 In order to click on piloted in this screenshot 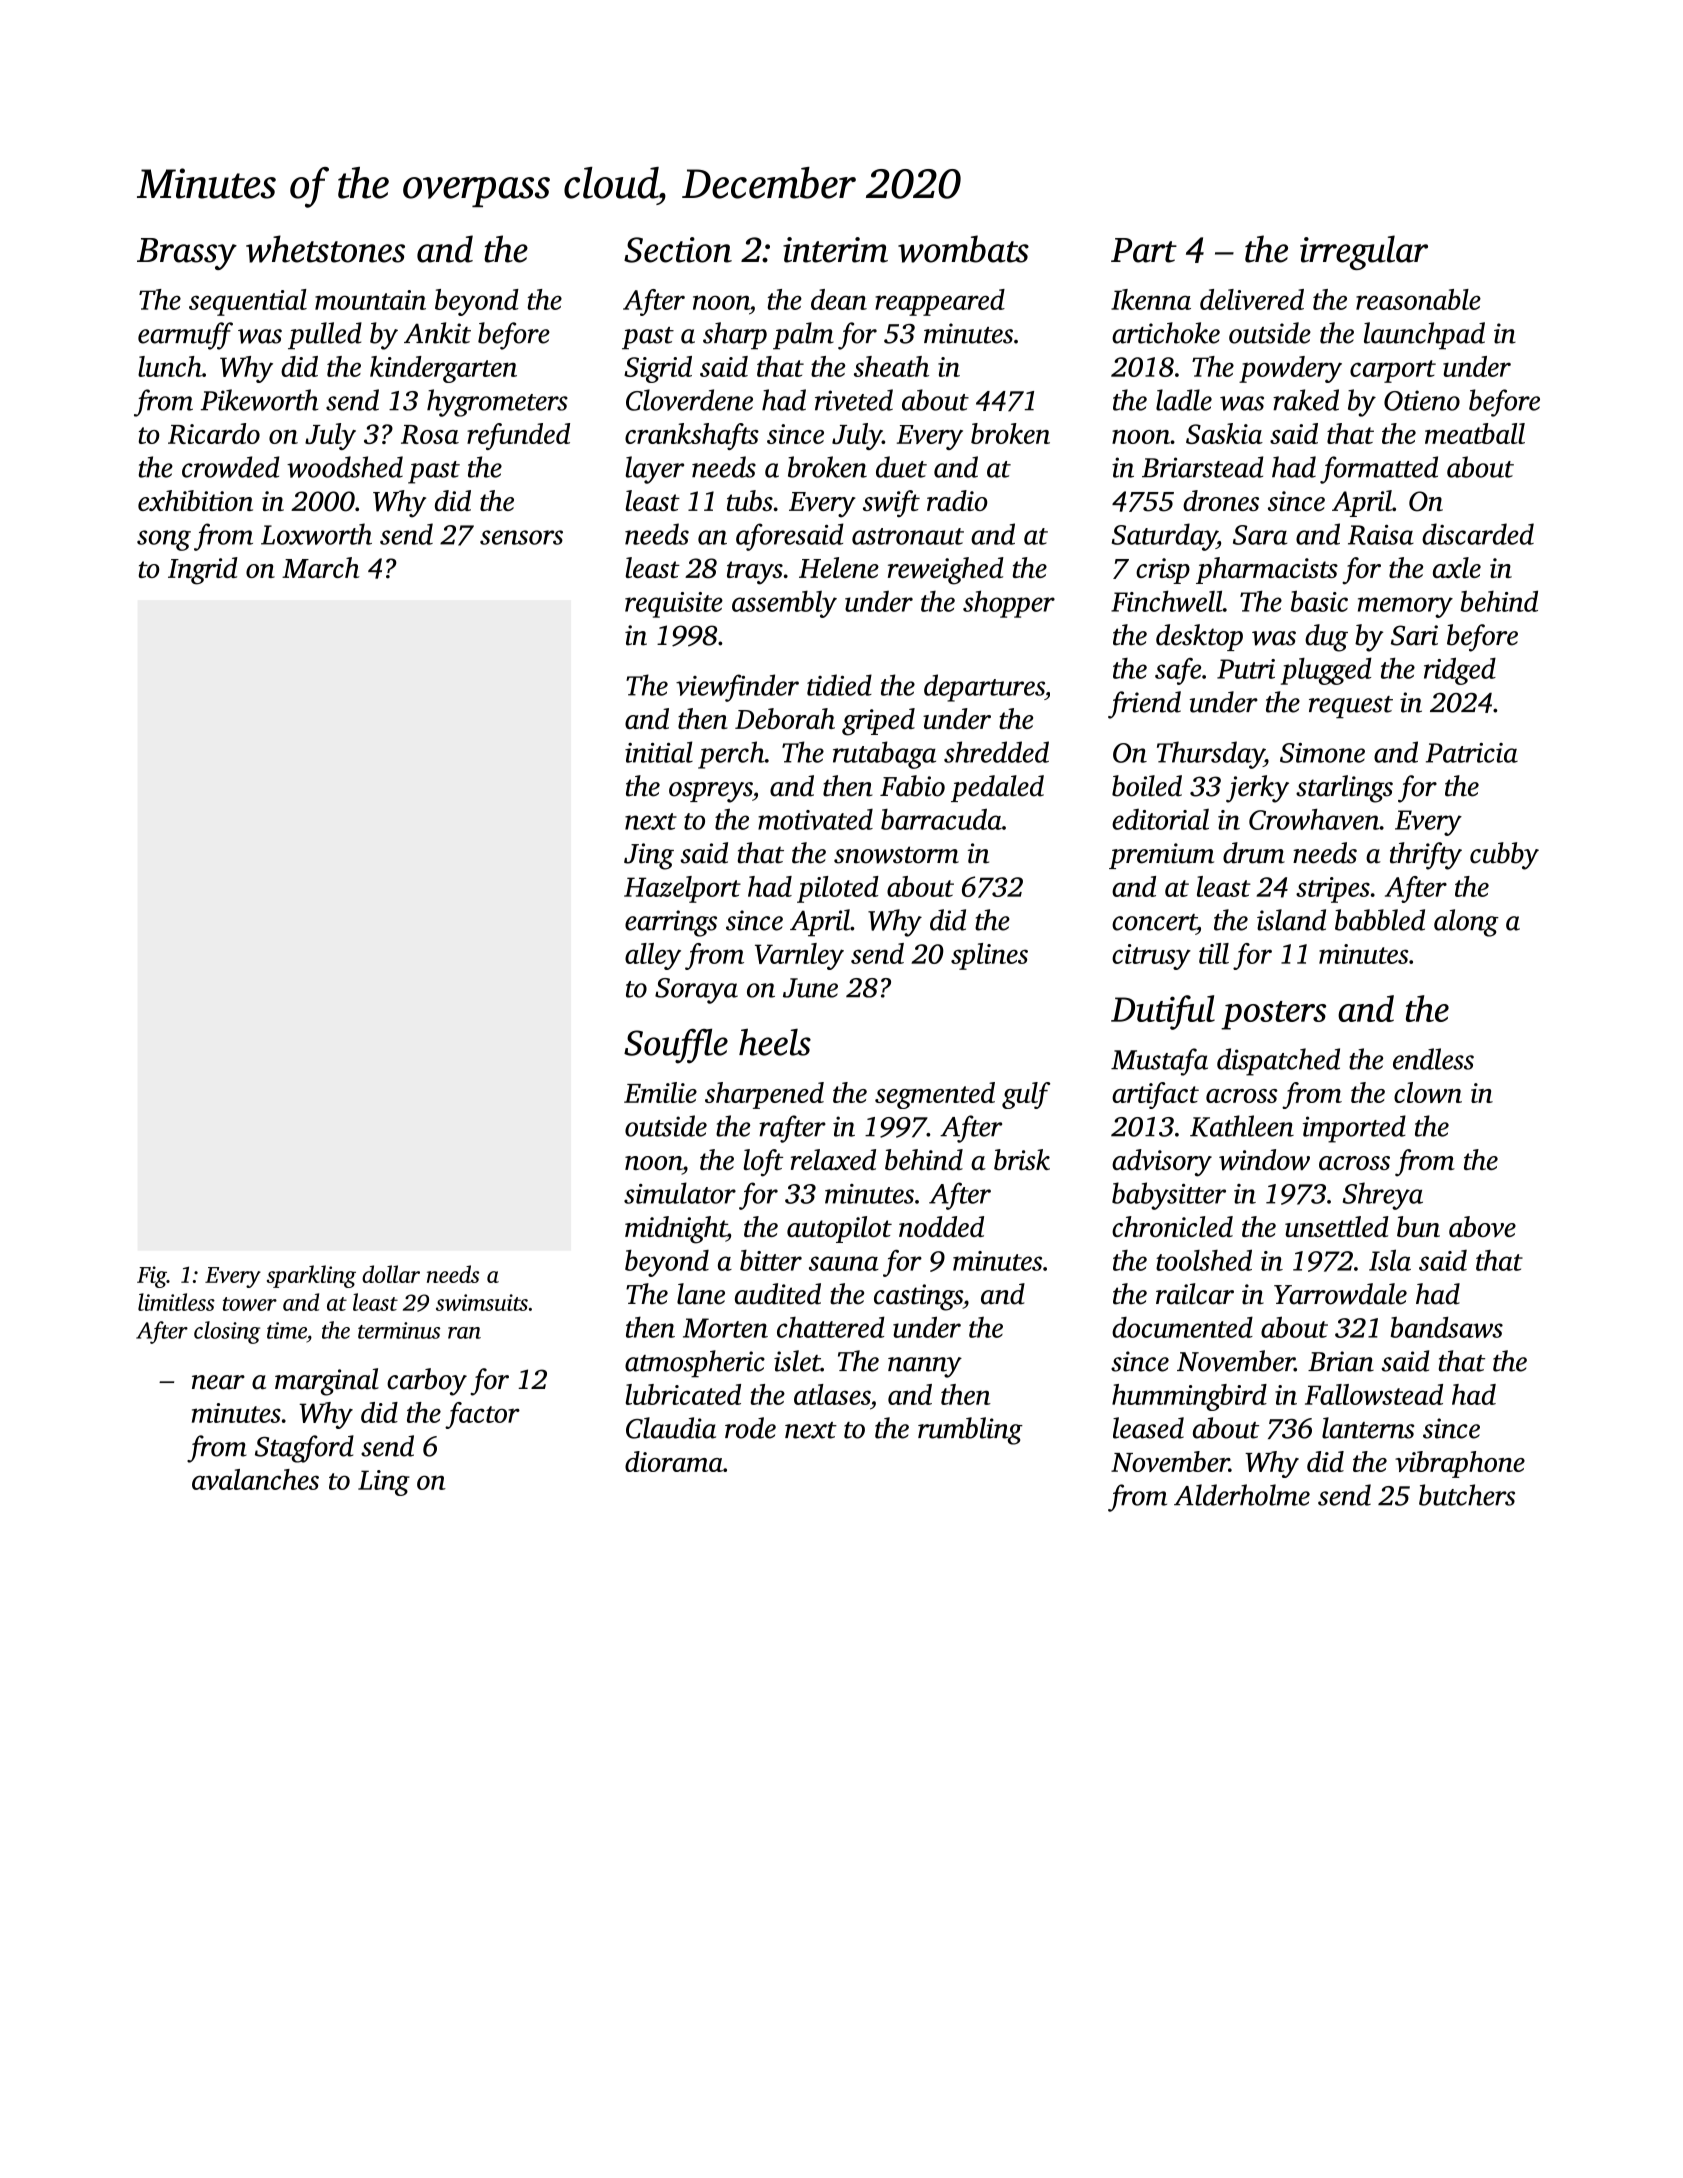, I will do `click(838, 889)`.
